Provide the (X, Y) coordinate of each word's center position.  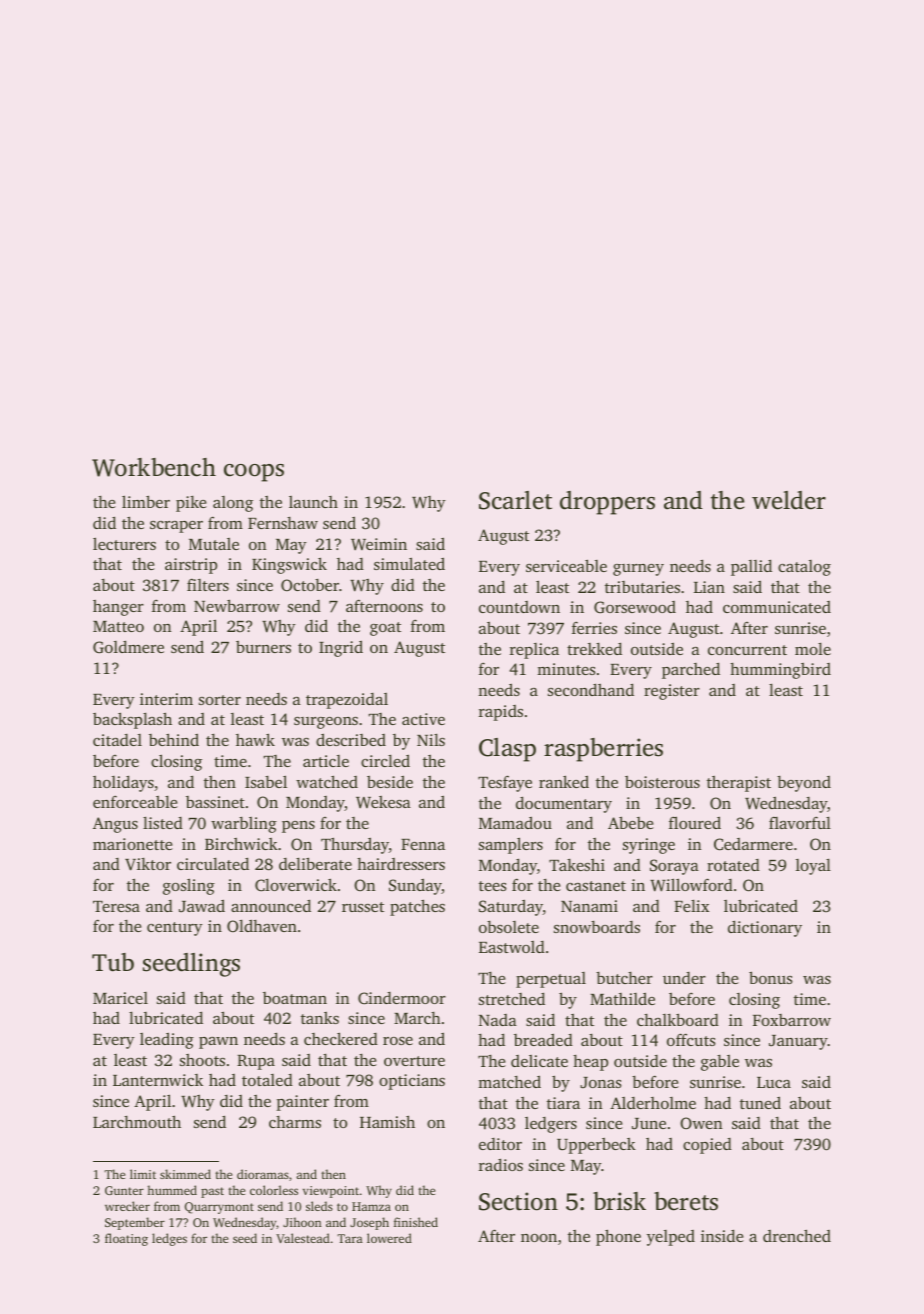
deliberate (315, 863)
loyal (813, 867)
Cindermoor (402, 998)
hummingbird (780, 671)
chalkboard (678, 1019)
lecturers (124, 543)
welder (789, 500)
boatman (295, 998)
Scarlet (515, 500)
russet (363, 907)
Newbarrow (237, 605)
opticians (412, 1082)
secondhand (591, 689)
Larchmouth (137, 1121)
